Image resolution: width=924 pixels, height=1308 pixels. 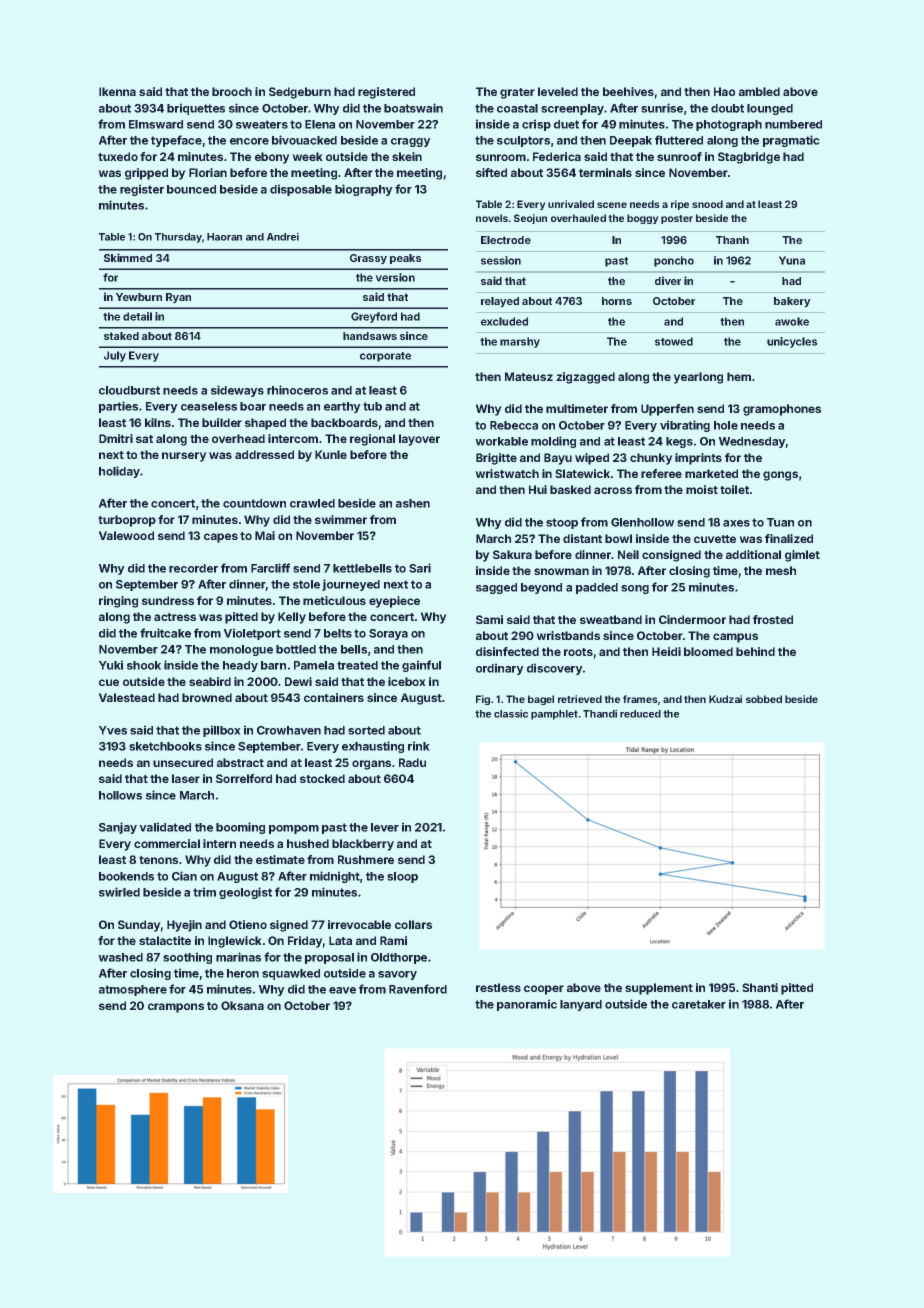 I want to click on brooch, so click(x=232, y=91).
